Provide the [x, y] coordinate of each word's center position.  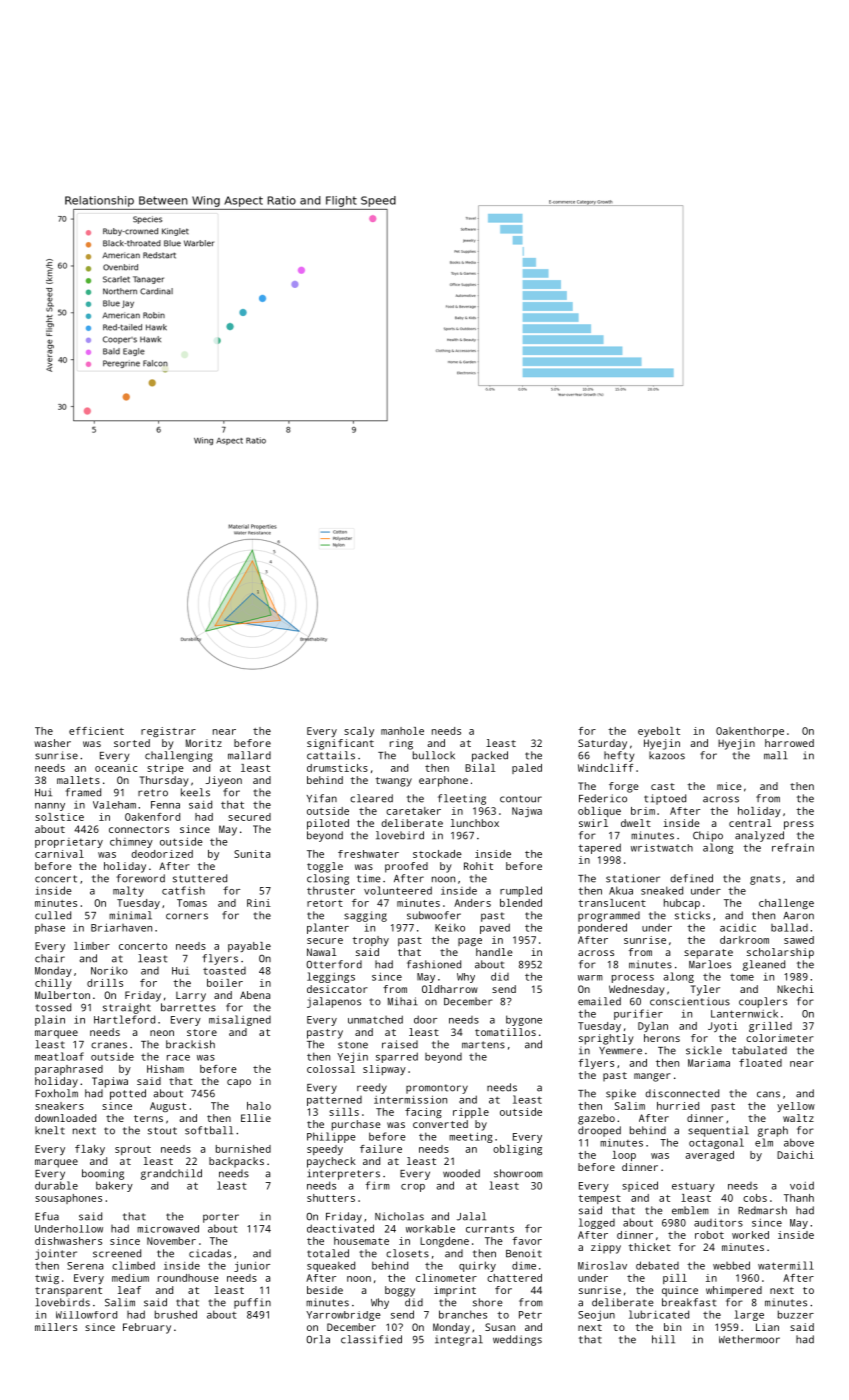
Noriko [109, 970]
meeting [471, 1137]
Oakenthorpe [750, 732]
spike [621, 1094]
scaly [359, 732]
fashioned [434, 964]
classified [371, 1339]
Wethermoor [749, 1339]
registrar [168, 732]
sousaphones [68, 1199]
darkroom [744, 940]
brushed [176, 1314]
